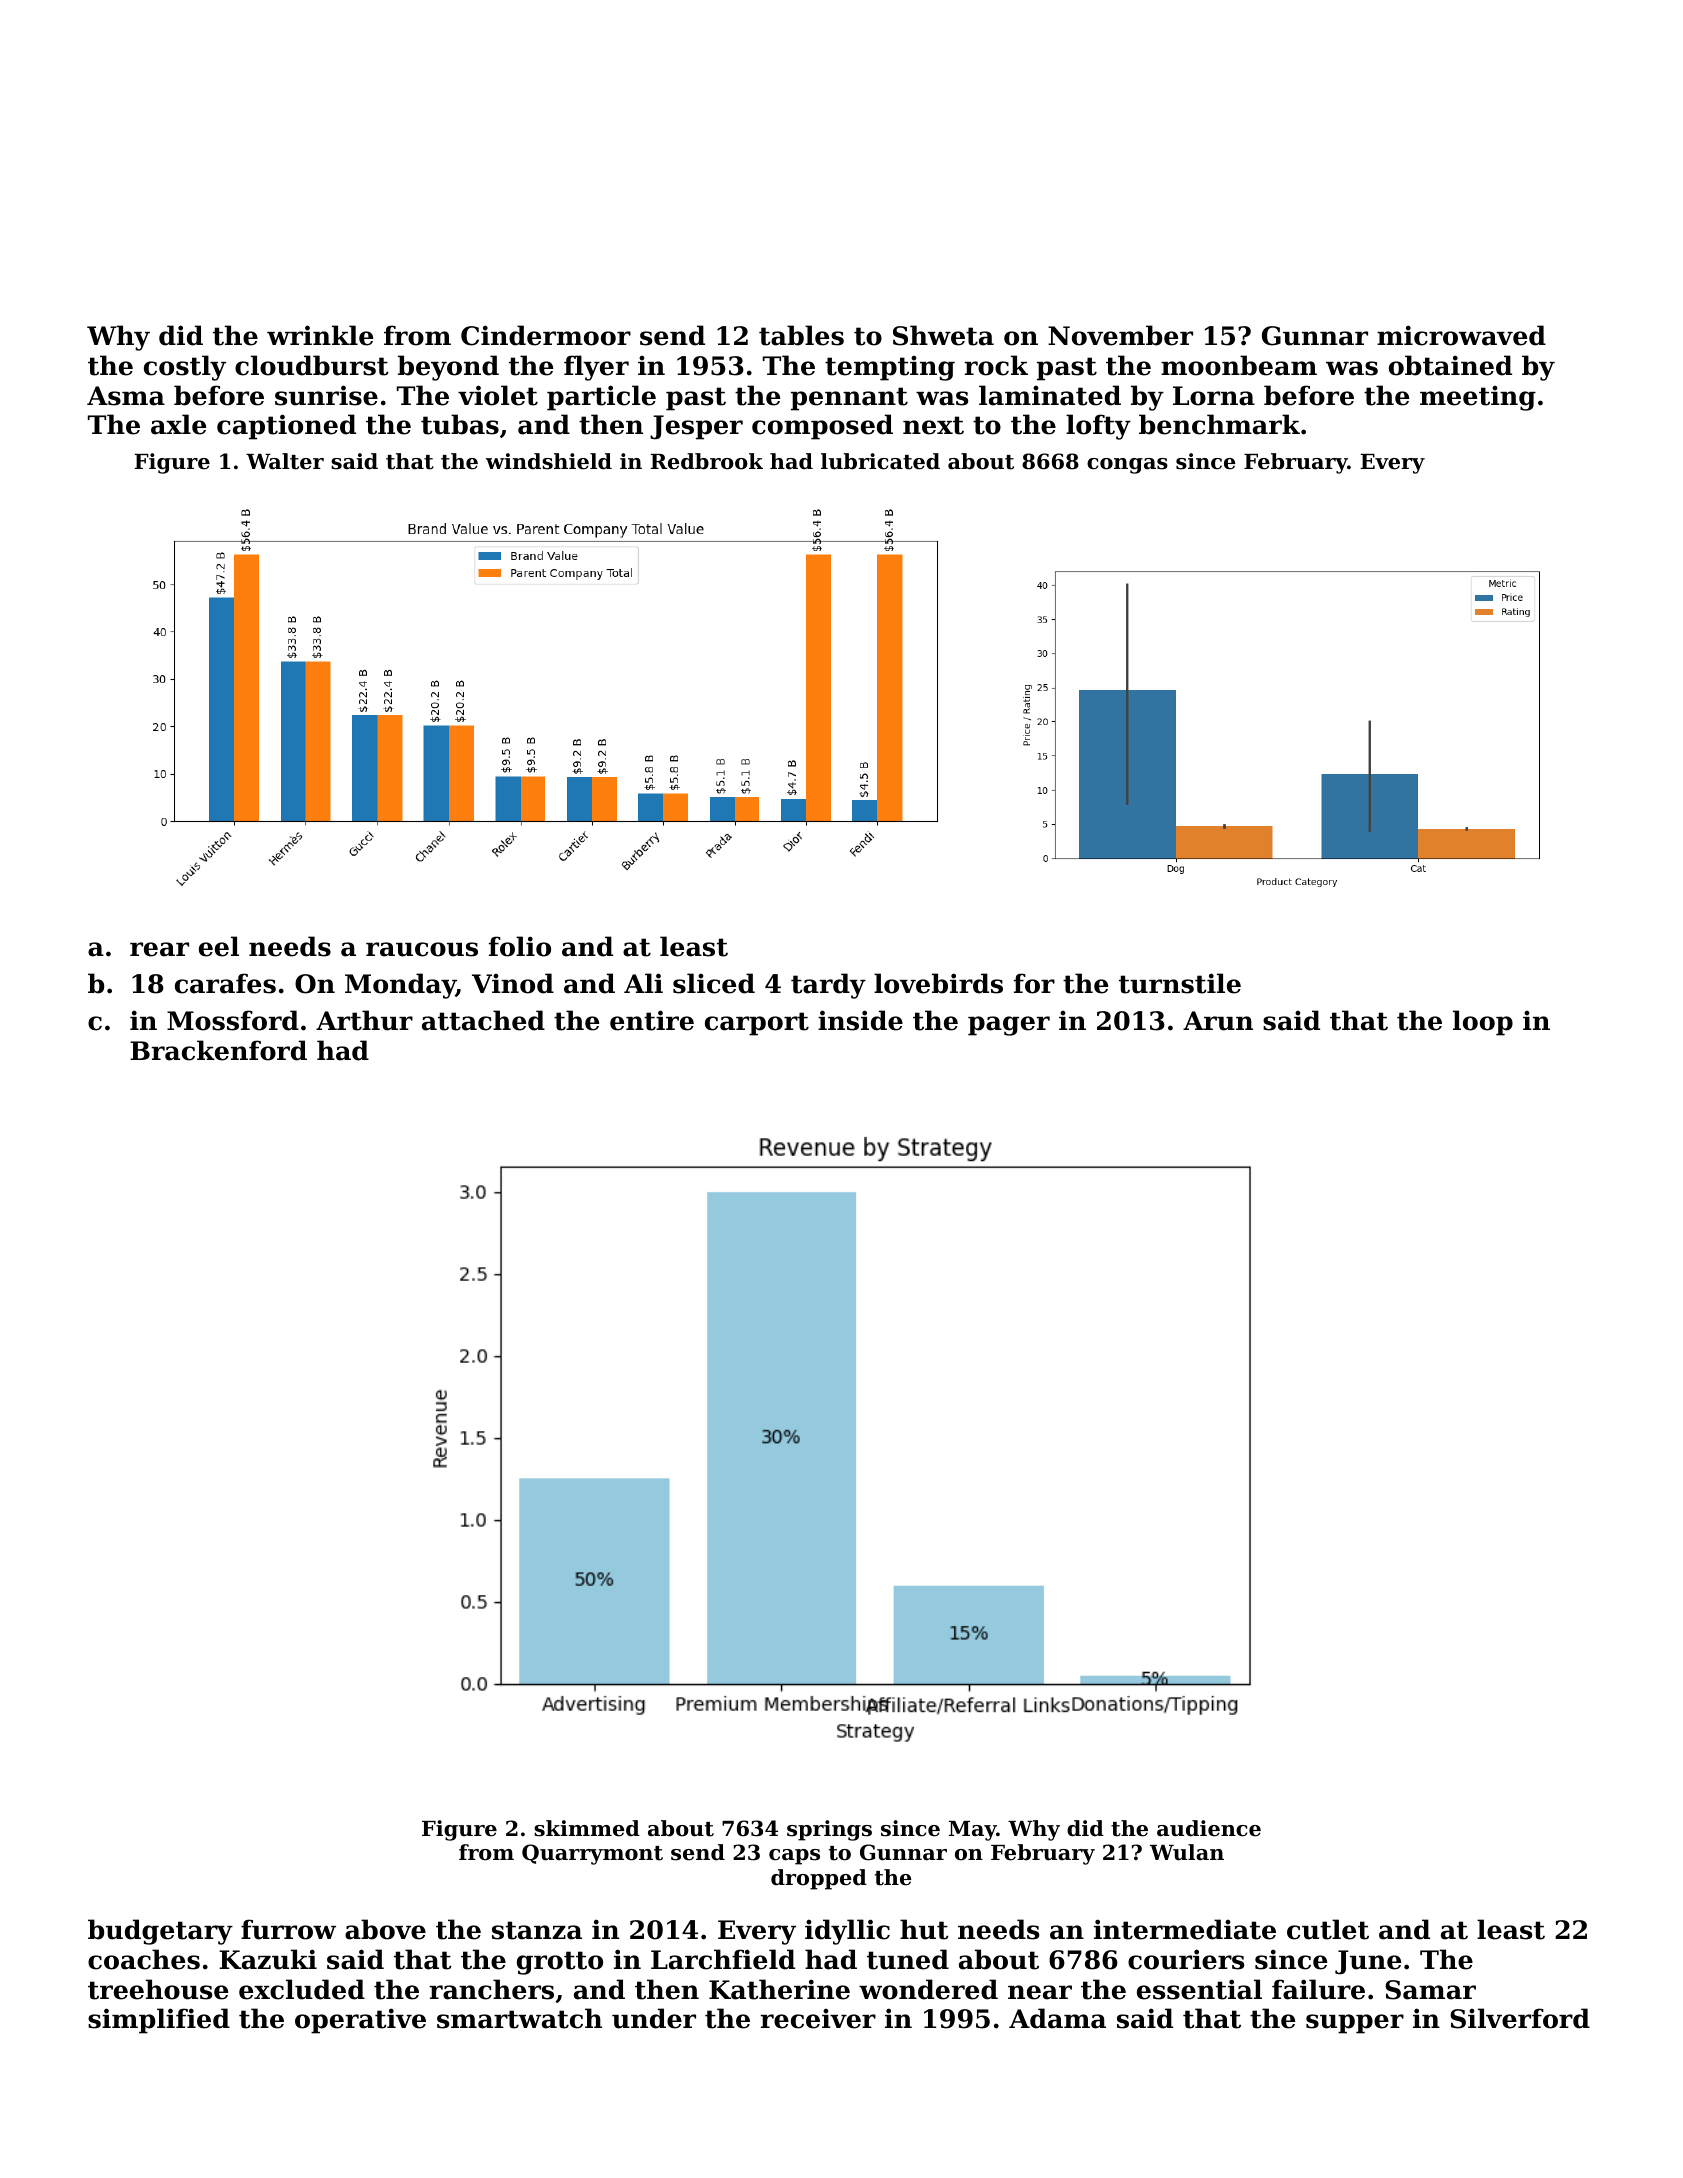 This image has height=2178, width=1683. What do you see at coordinates (483, 1020) in the image?
I see `attached` at bounding box center [483, 1020].
